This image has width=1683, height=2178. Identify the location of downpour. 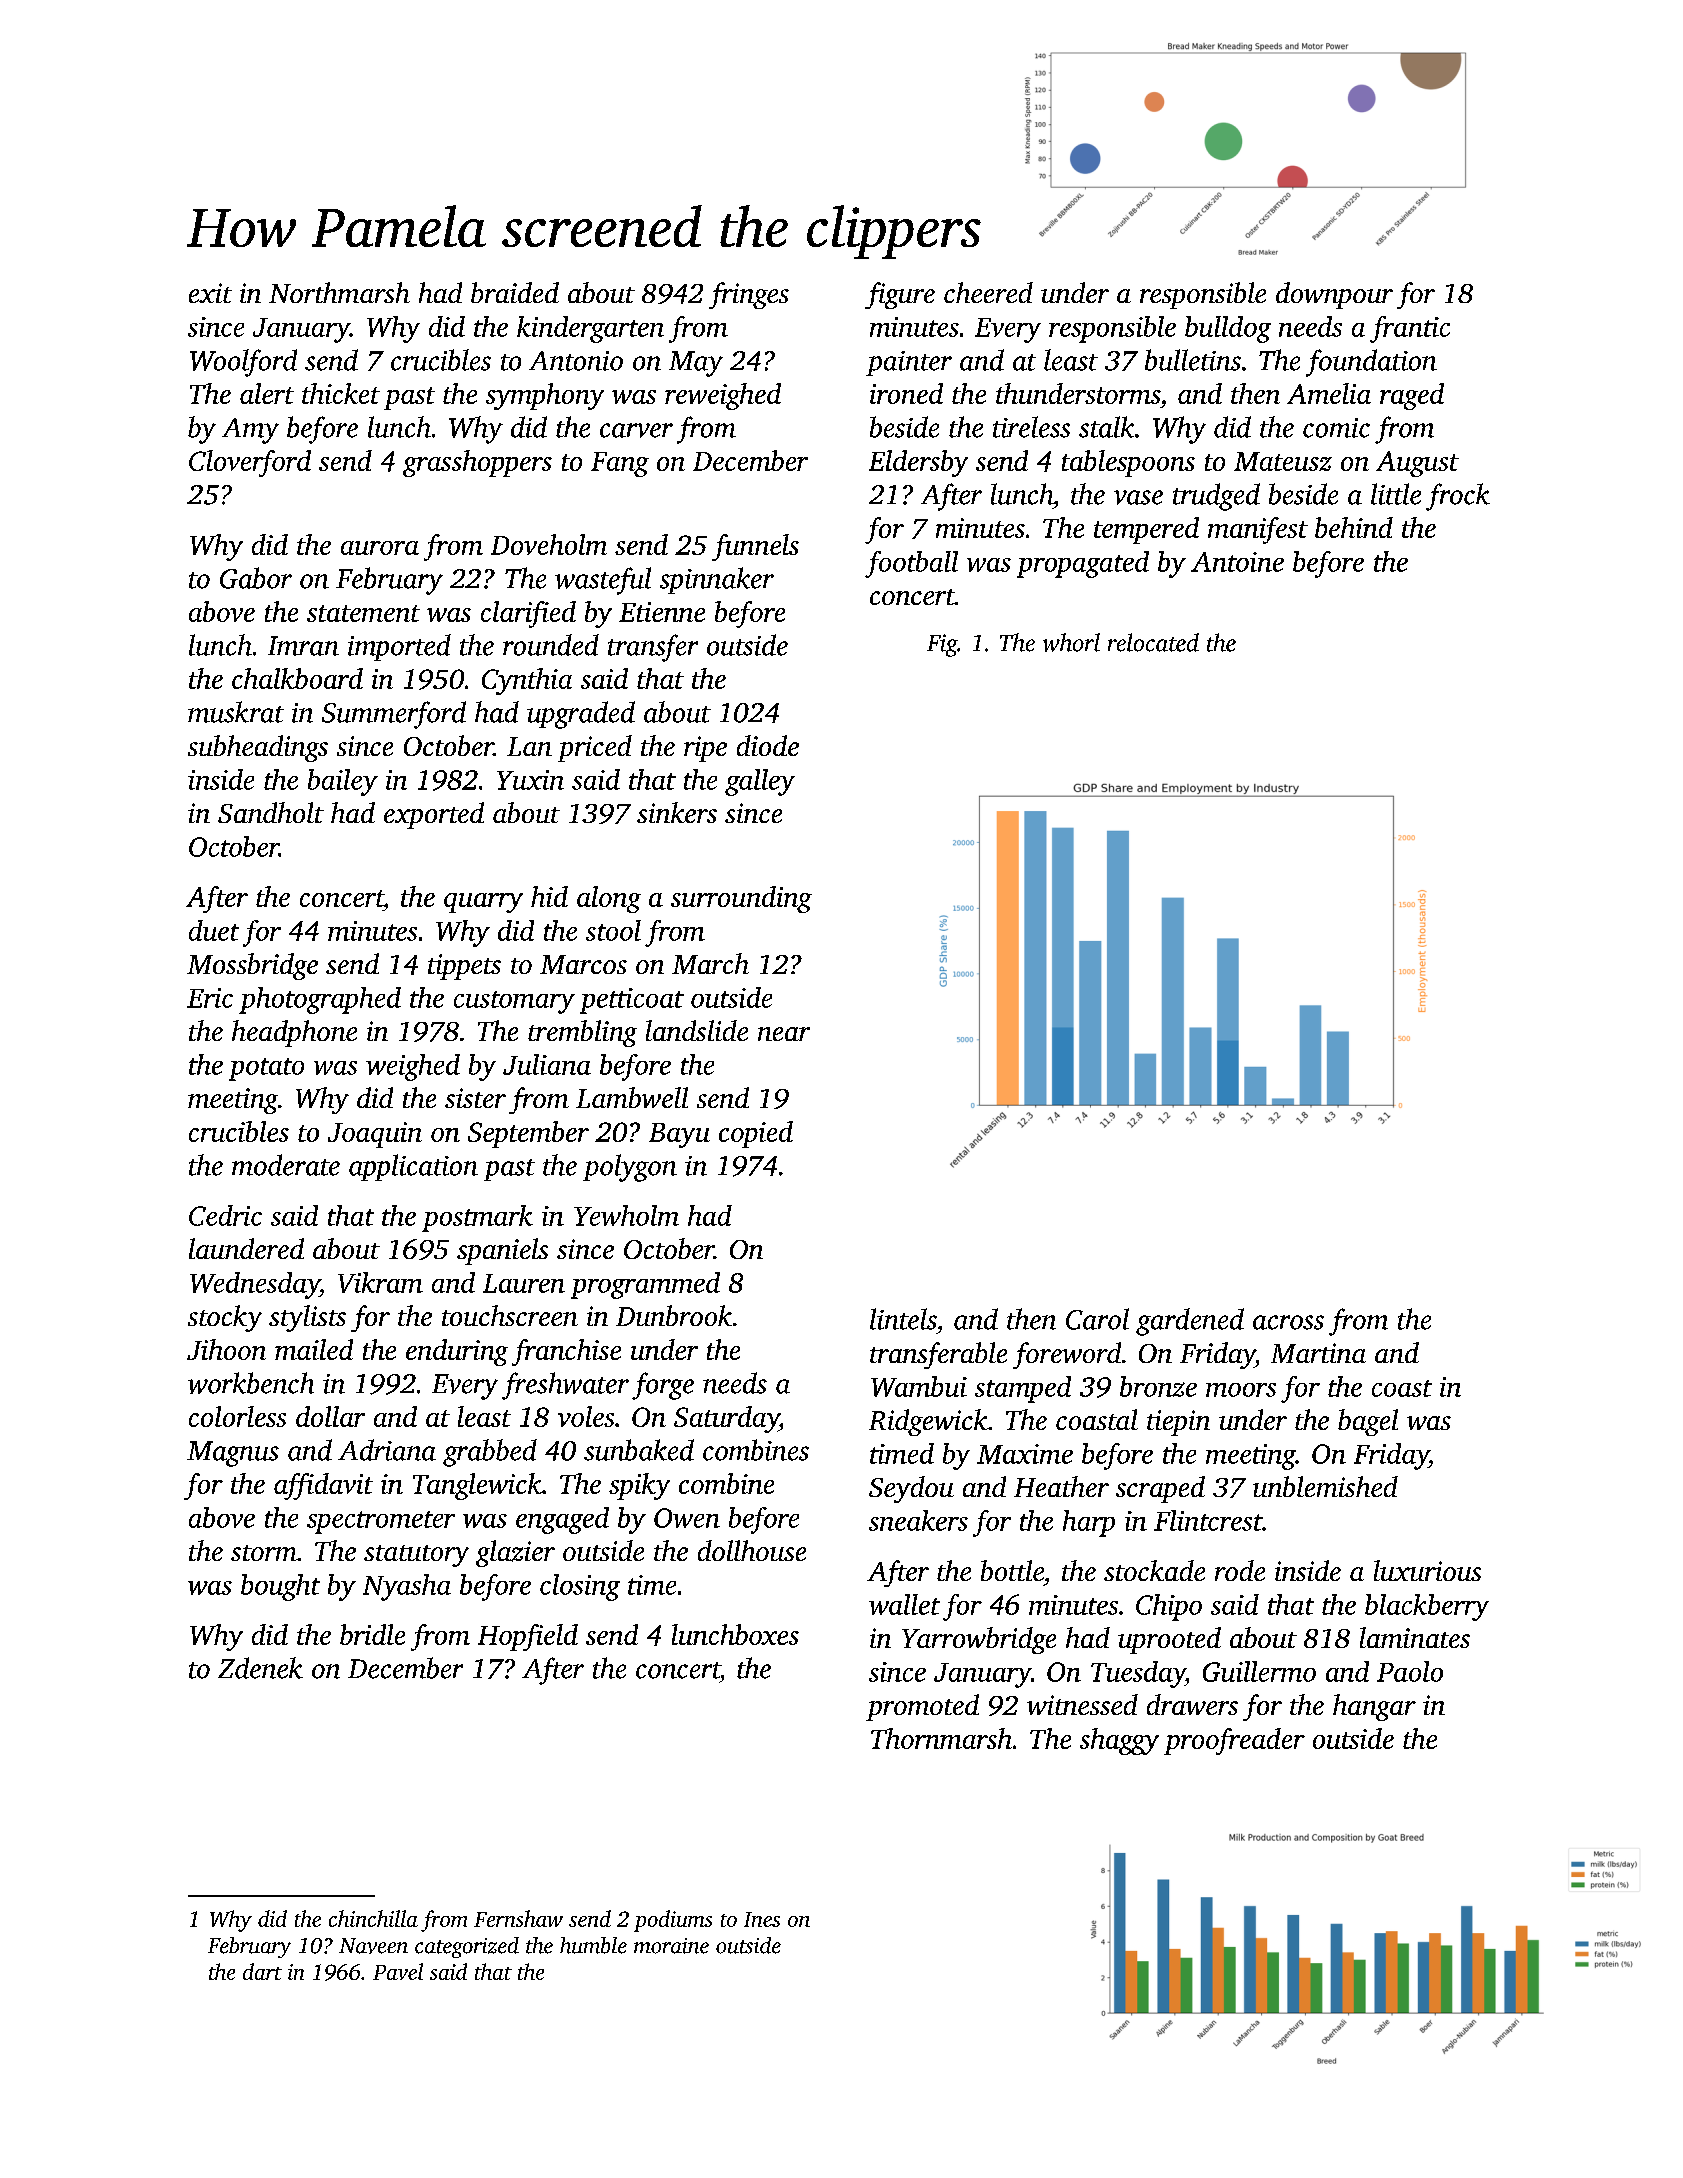
(1334, 295).
